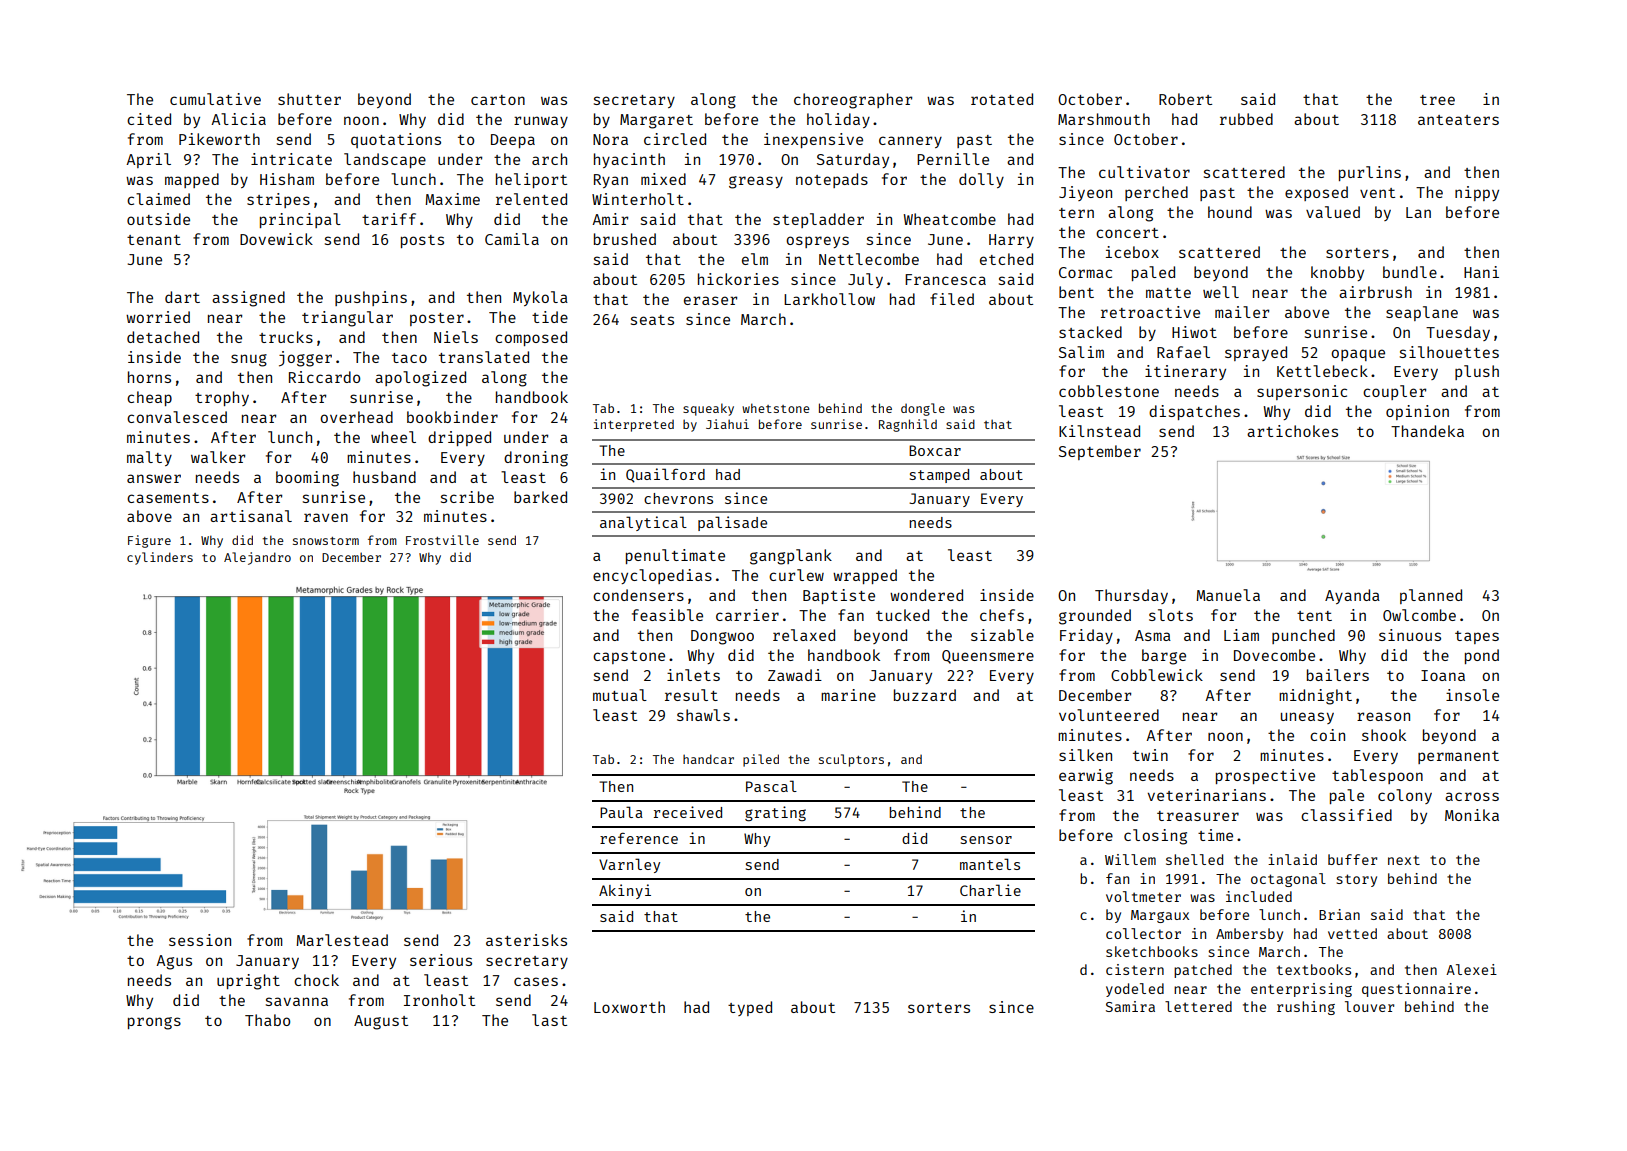 The height and width of the screenshot is (1151, 1627). Describe the element at coordinates (1477, 193) in the screenshot. I see `nippy` at that location.
